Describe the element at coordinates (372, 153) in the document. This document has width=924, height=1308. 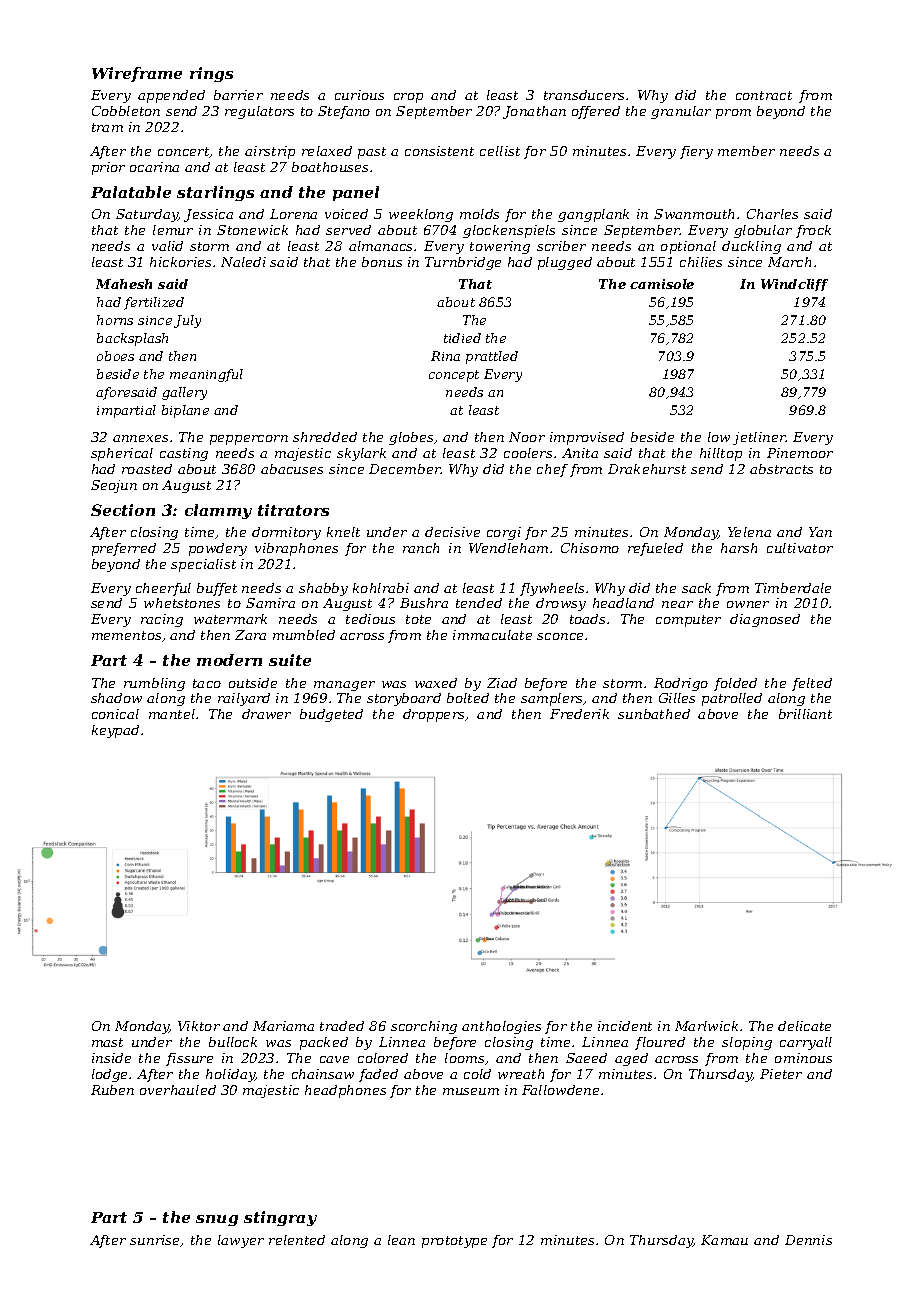
I see `past` at that location.
